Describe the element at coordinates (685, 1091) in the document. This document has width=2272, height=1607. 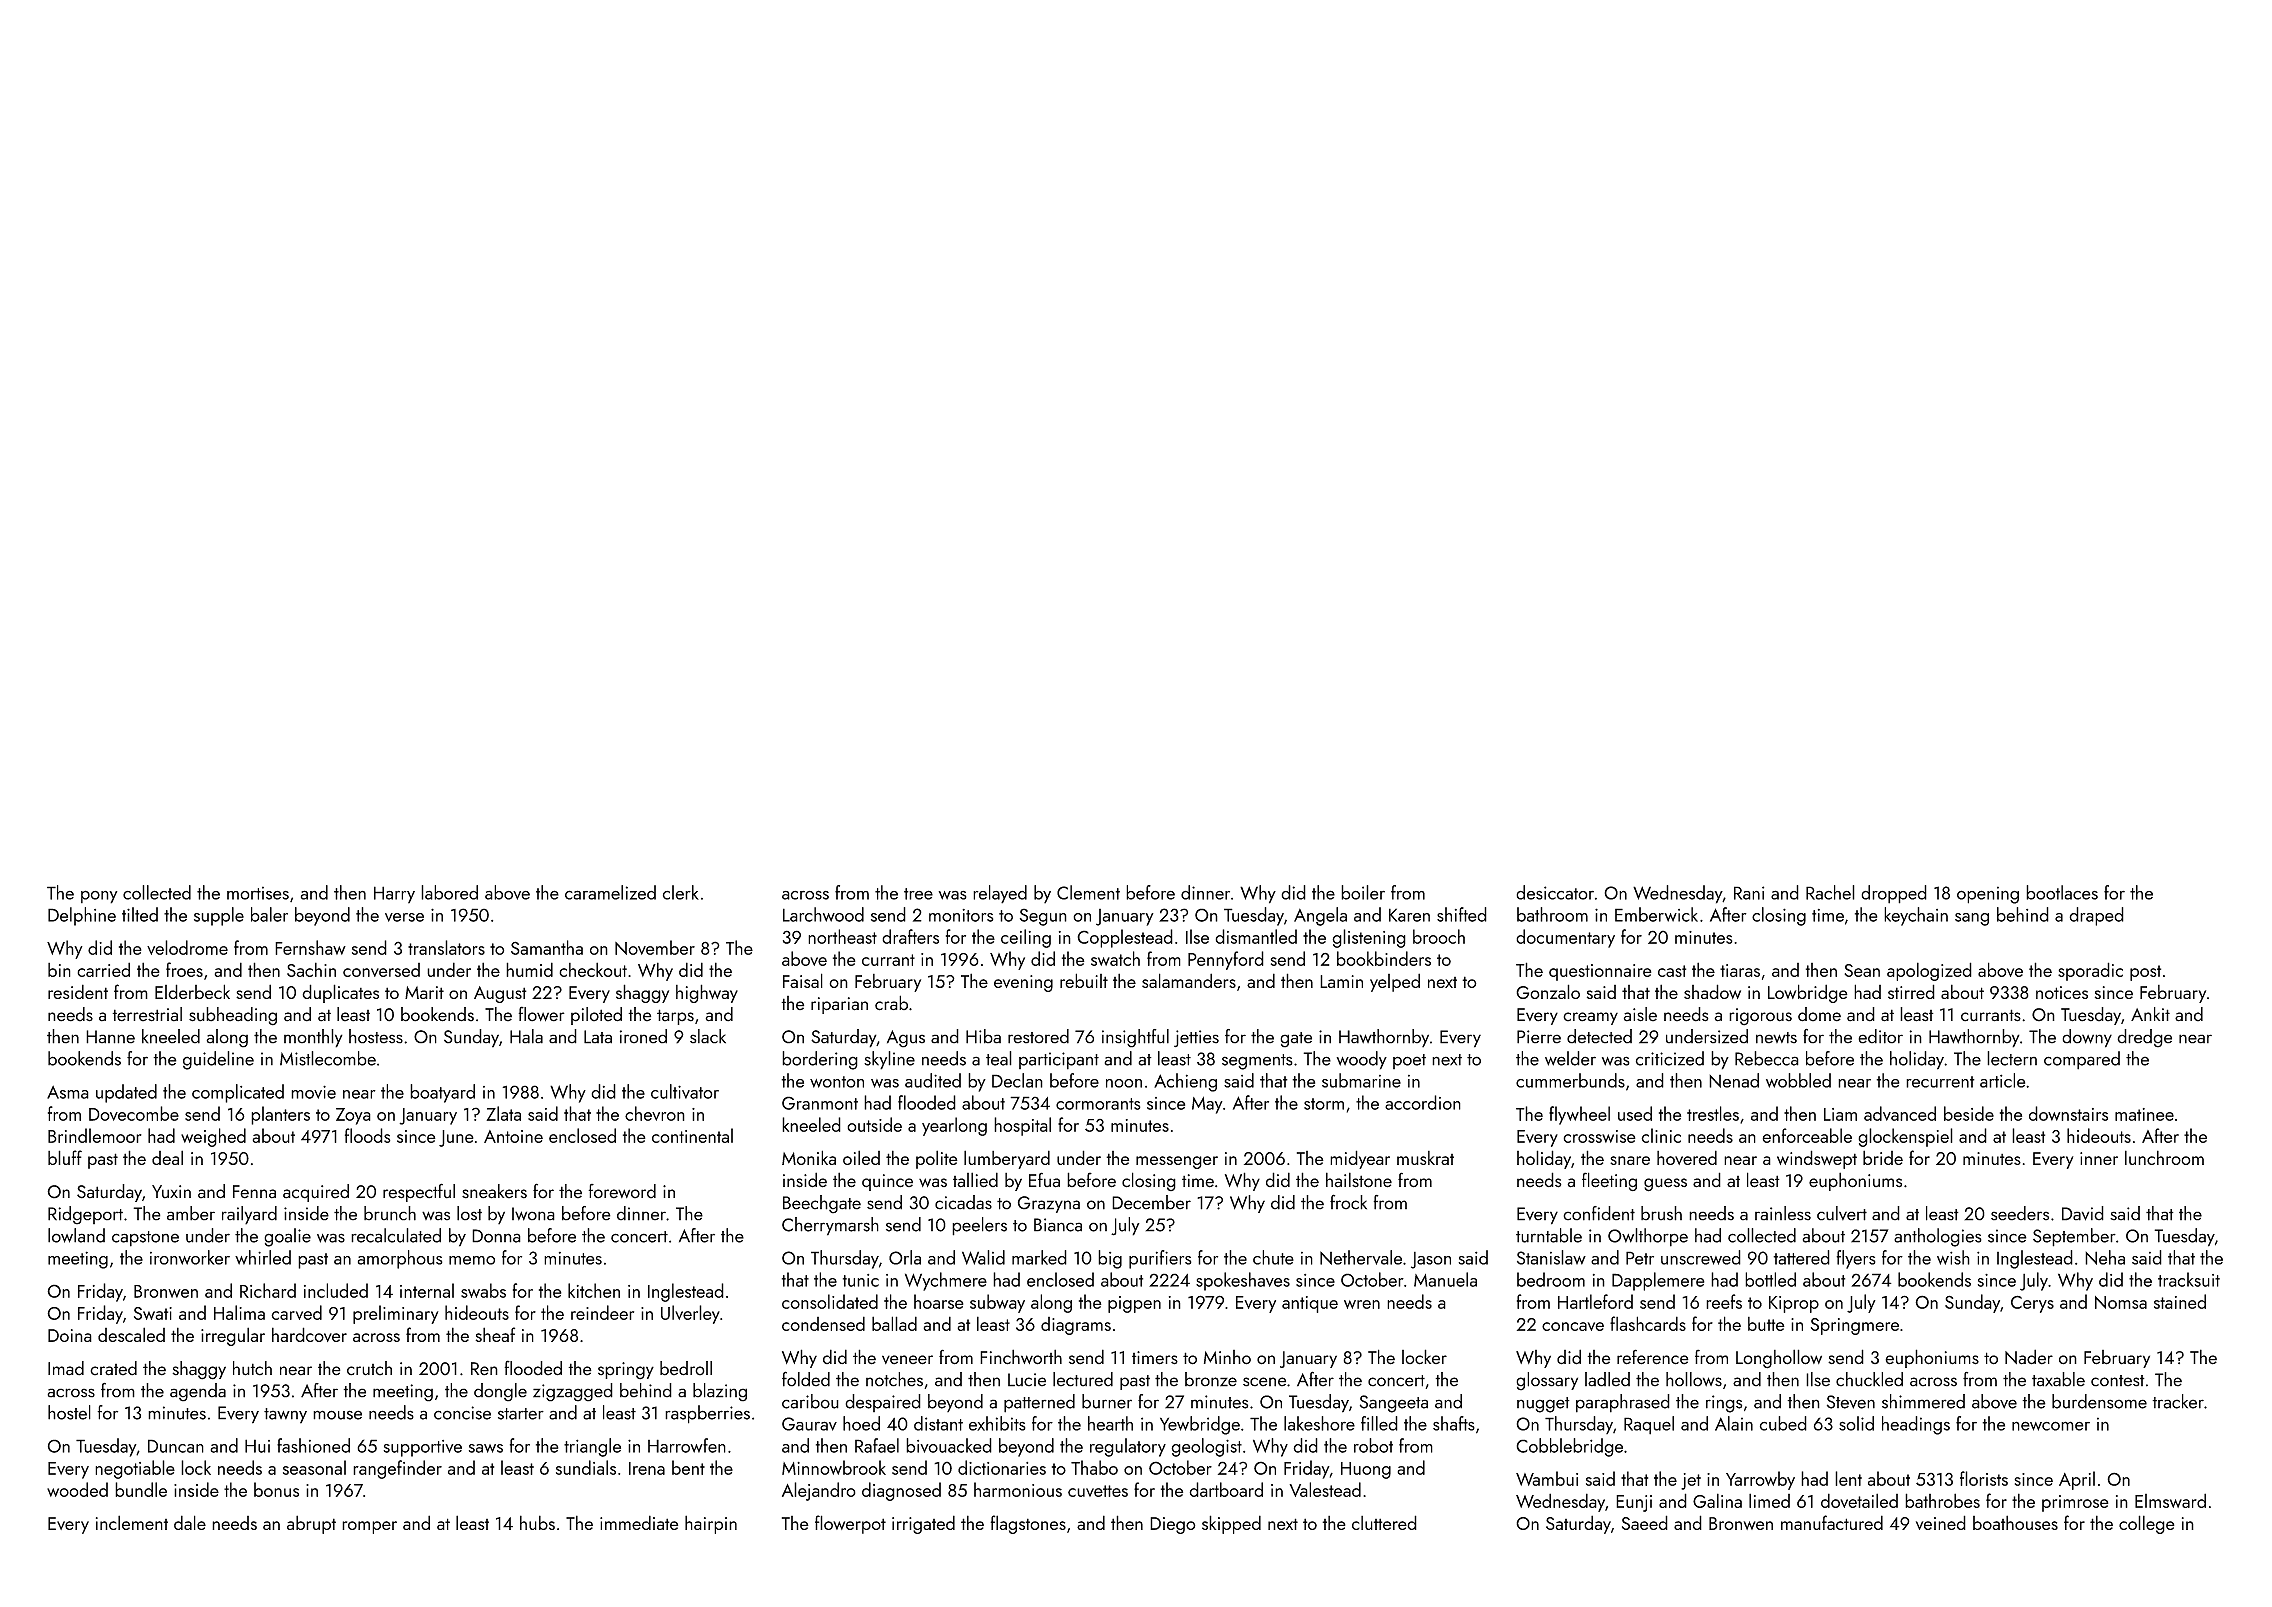
I see `cultivator` at that location.
